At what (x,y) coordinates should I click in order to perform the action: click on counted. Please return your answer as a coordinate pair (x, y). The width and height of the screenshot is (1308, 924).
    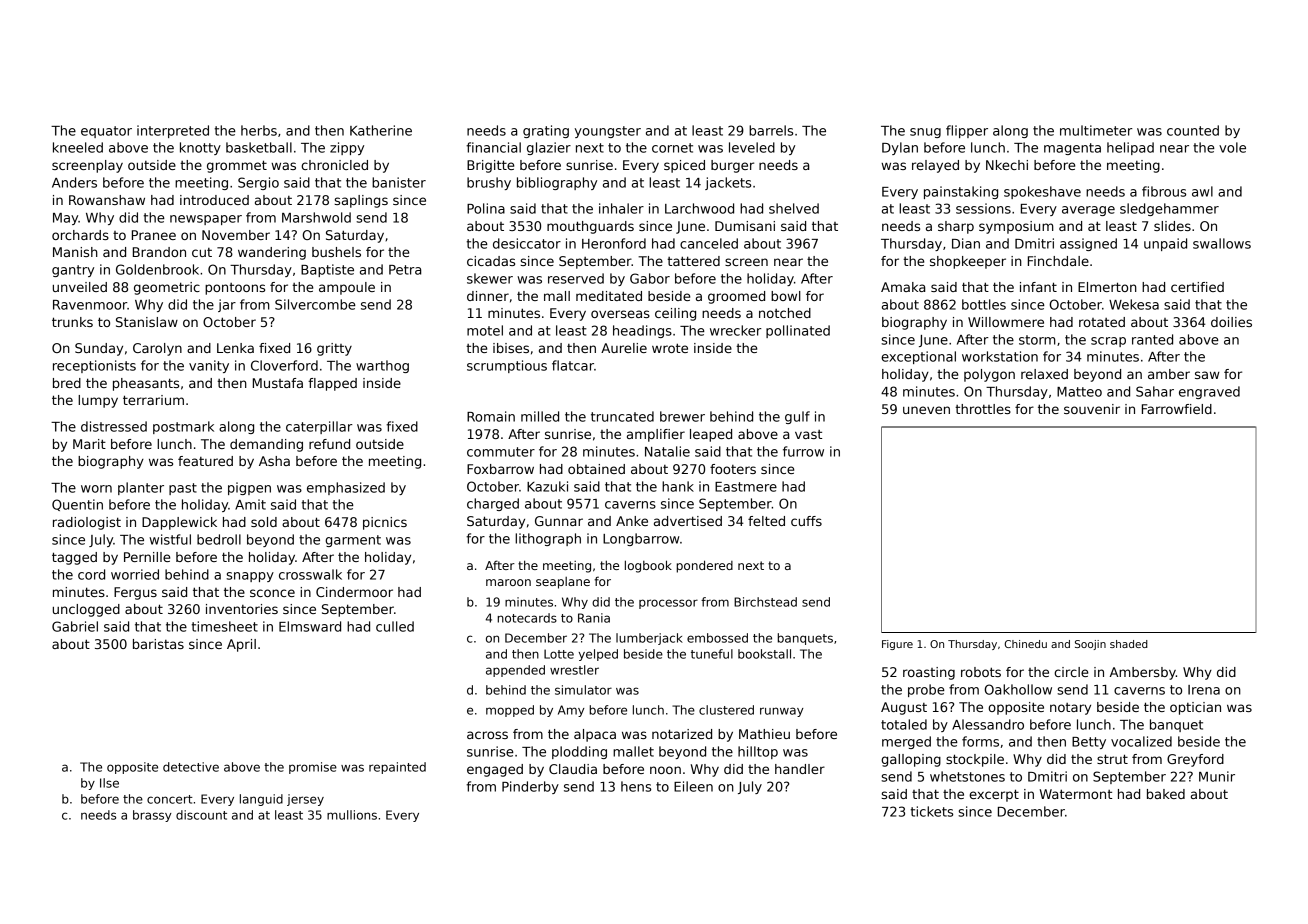
    Looking at the image, I should click on (1193, 130).
